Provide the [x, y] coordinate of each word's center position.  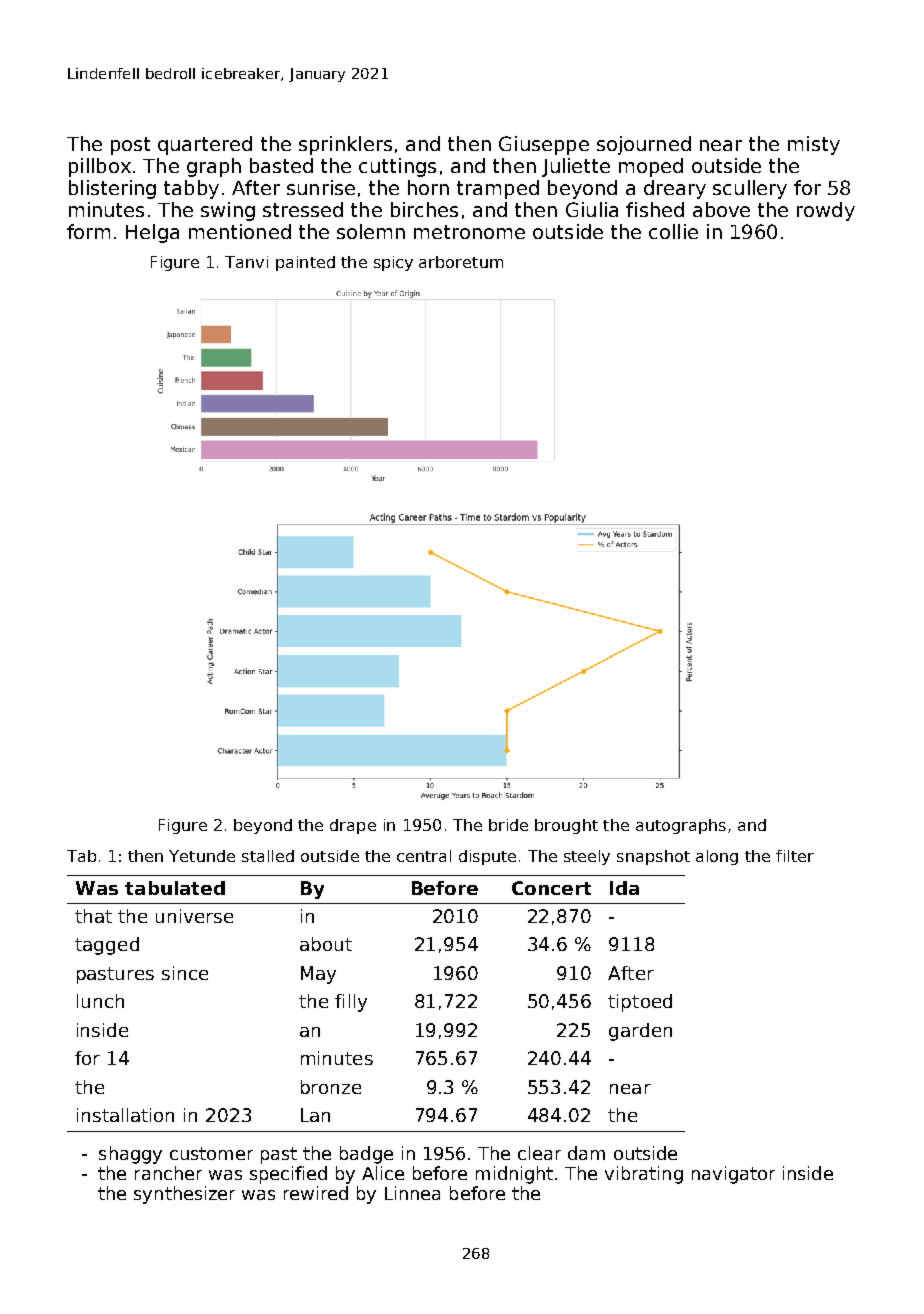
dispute [487, 857]
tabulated [175, 888]
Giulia [592, 209]
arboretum [461, 262]
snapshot [653, 857]
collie [673, 231]
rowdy [826, 211]
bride [508, 825]
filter [795, 856]
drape [353, 826]
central [424, 856]
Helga [152, 233]
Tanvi [246, 262]
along [717, 857]
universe [194, 916]
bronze [331, 1087]
